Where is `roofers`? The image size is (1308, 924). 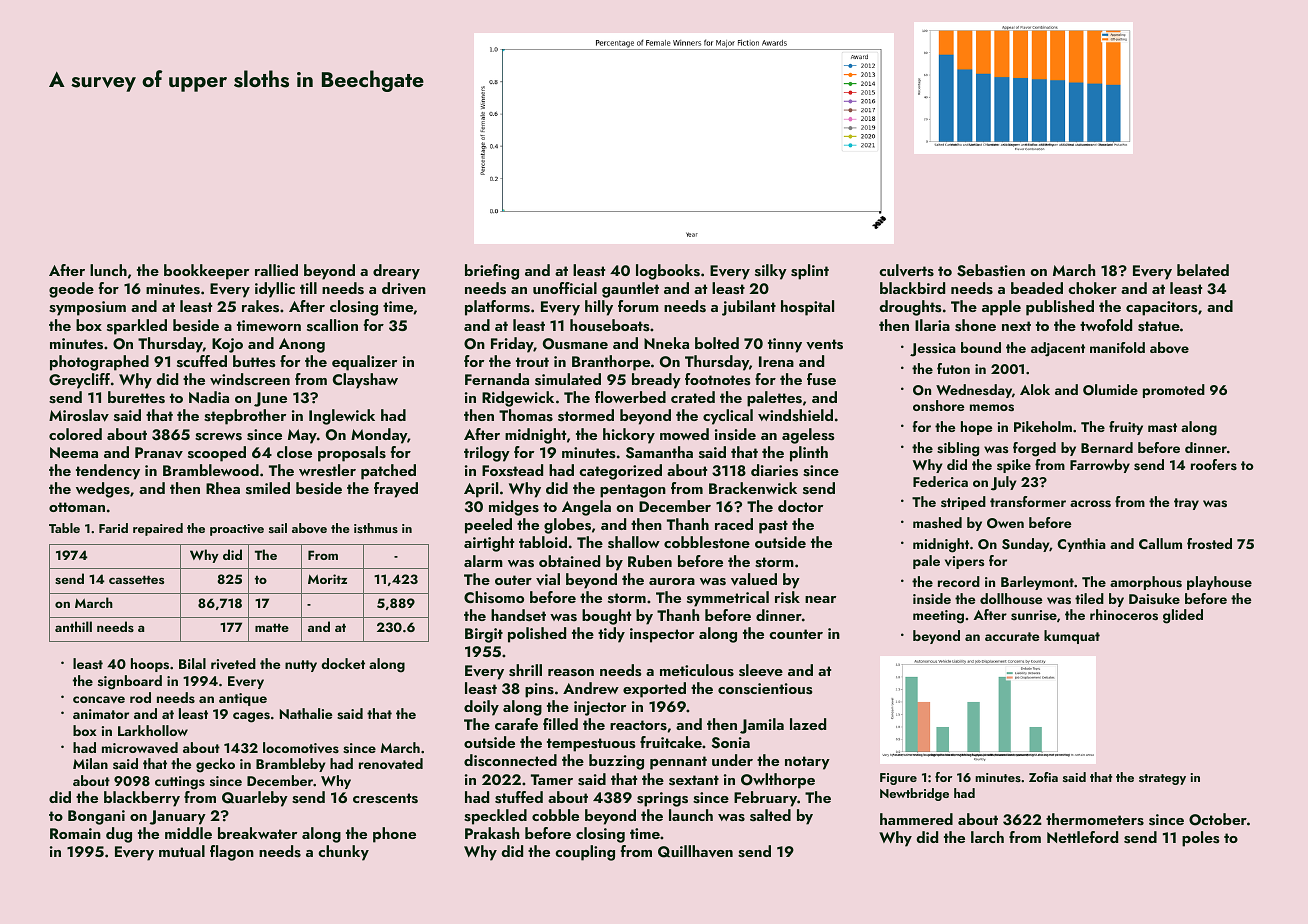
roofers is located at coordinates (1214, 464).
